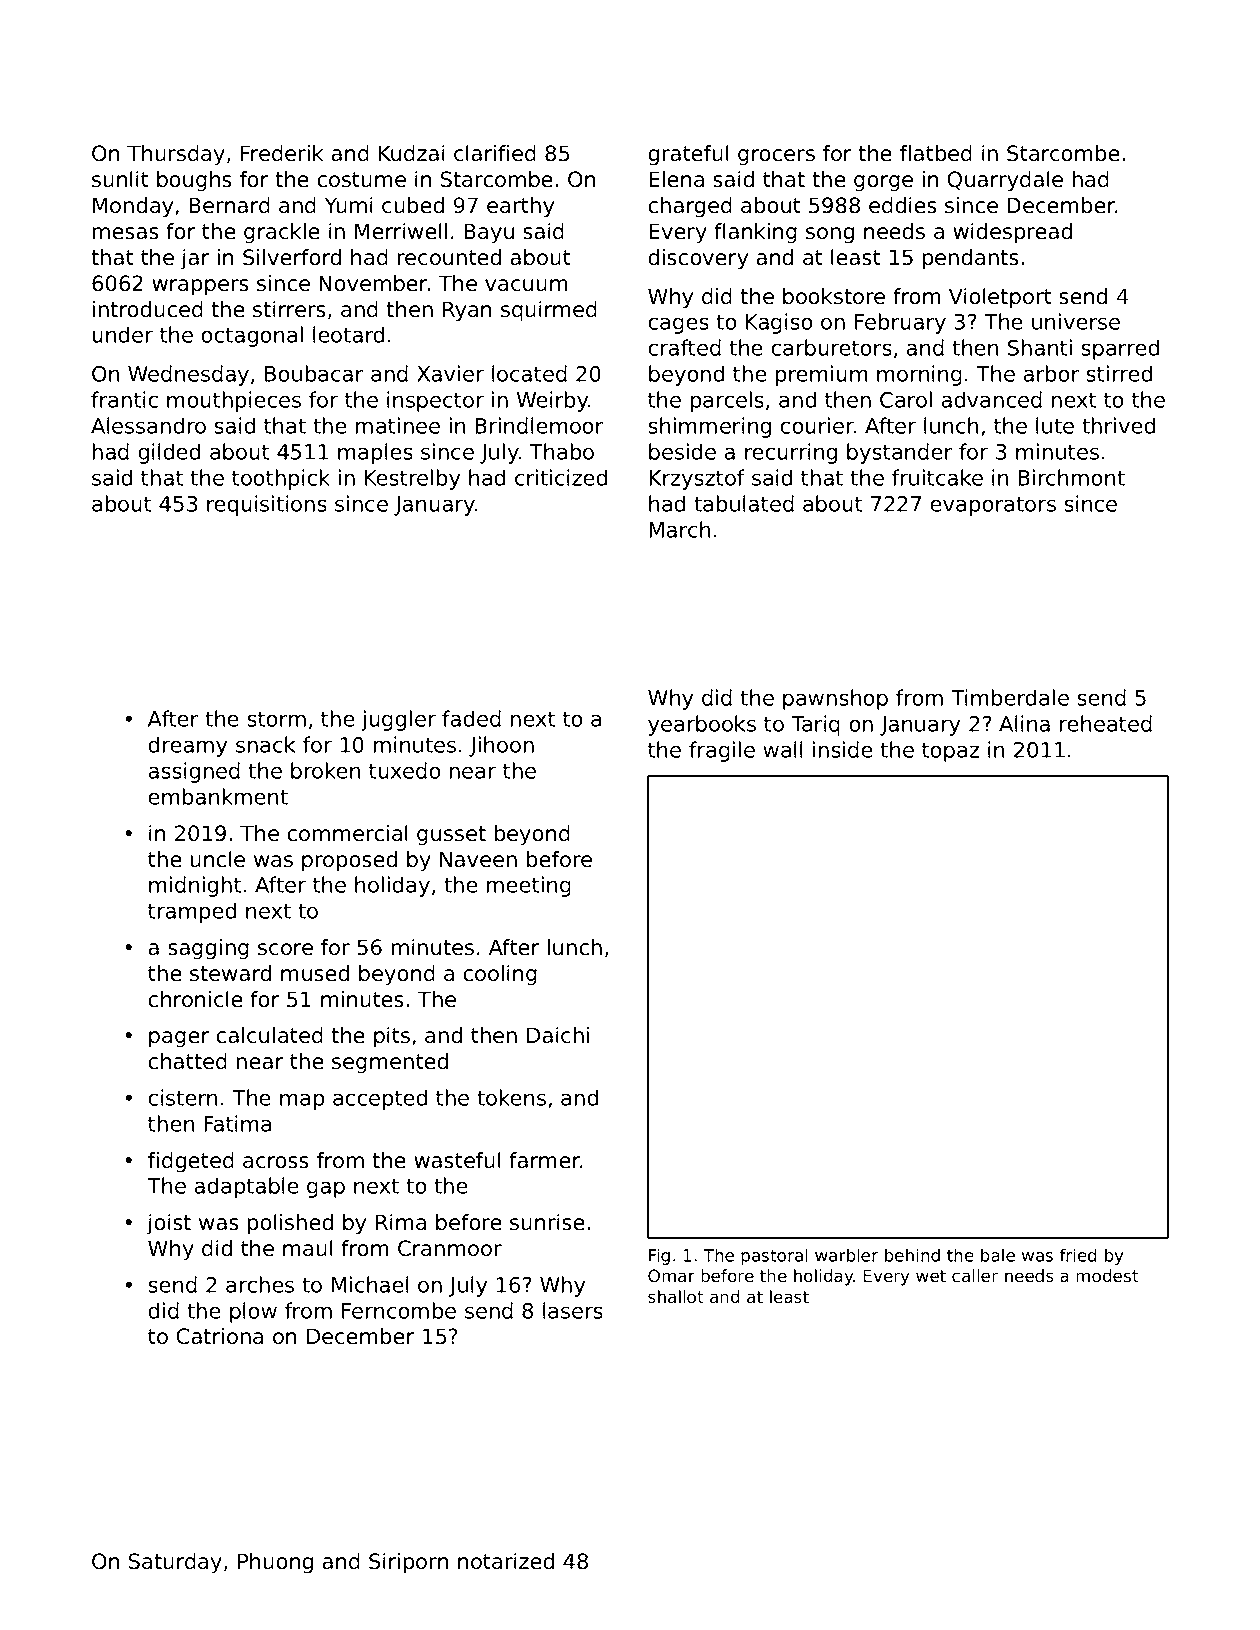  Describe the element at coordinates (506, 1561) in the screenshot. I see `notarized` at that location.
